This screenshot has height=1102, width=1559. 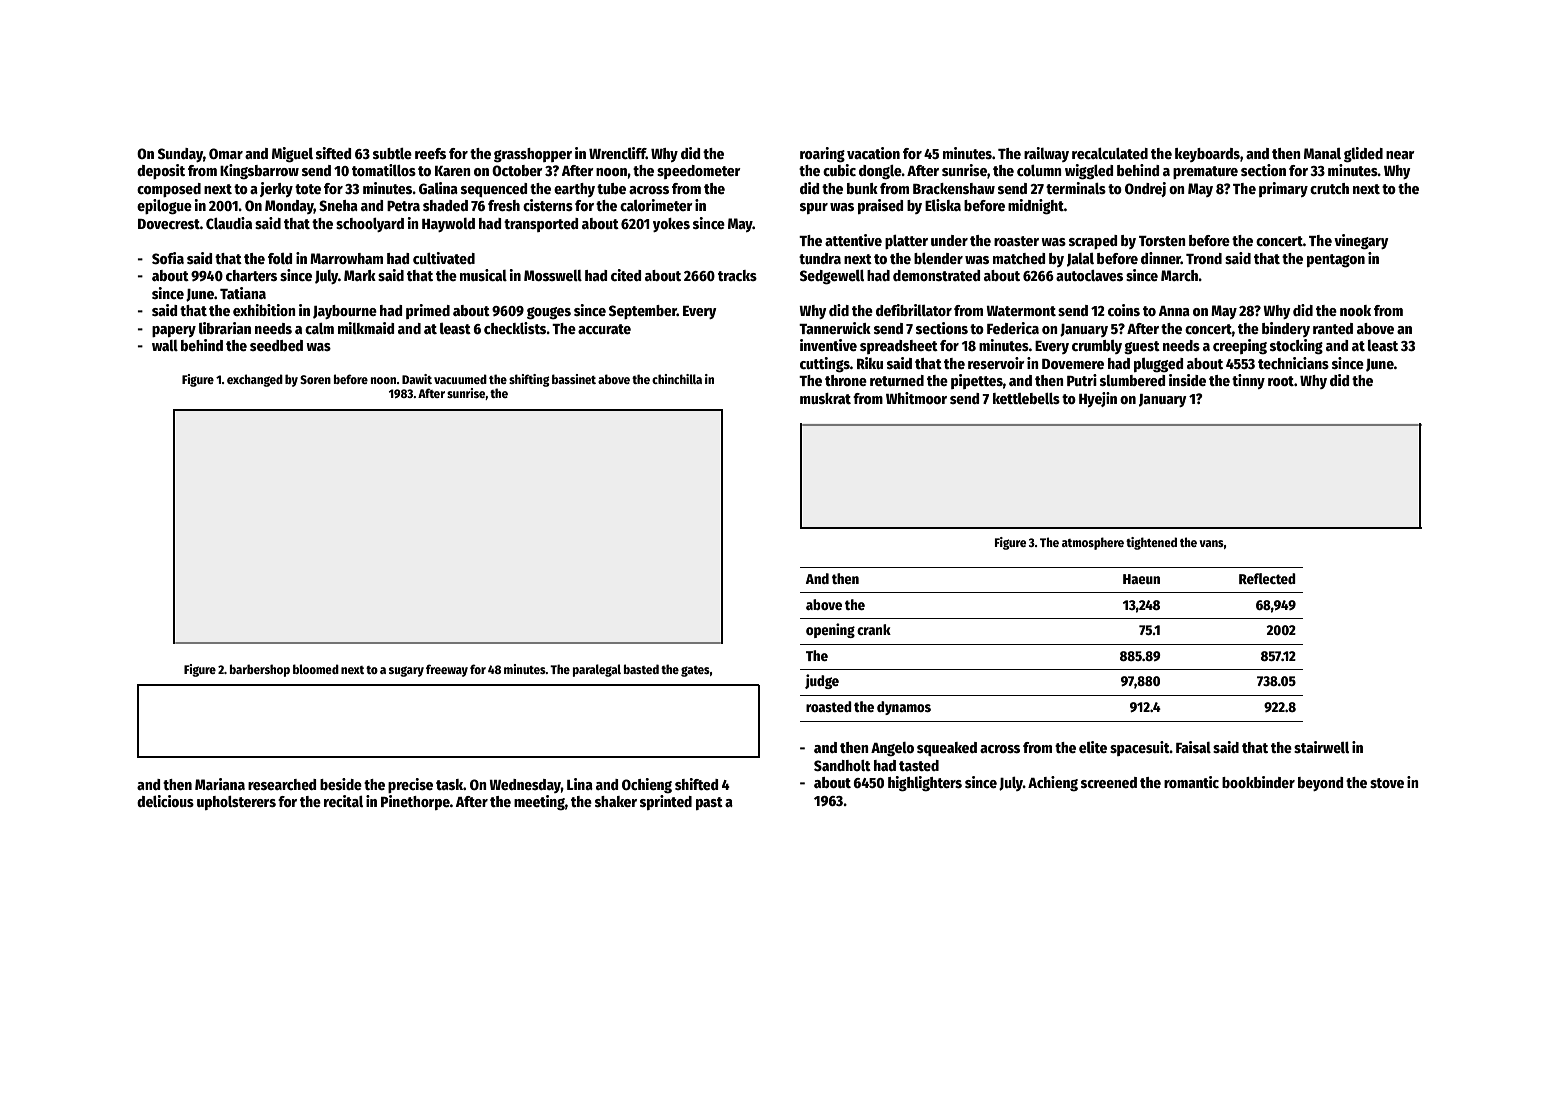 I want to click on wall, so click(x=165, y=345).
